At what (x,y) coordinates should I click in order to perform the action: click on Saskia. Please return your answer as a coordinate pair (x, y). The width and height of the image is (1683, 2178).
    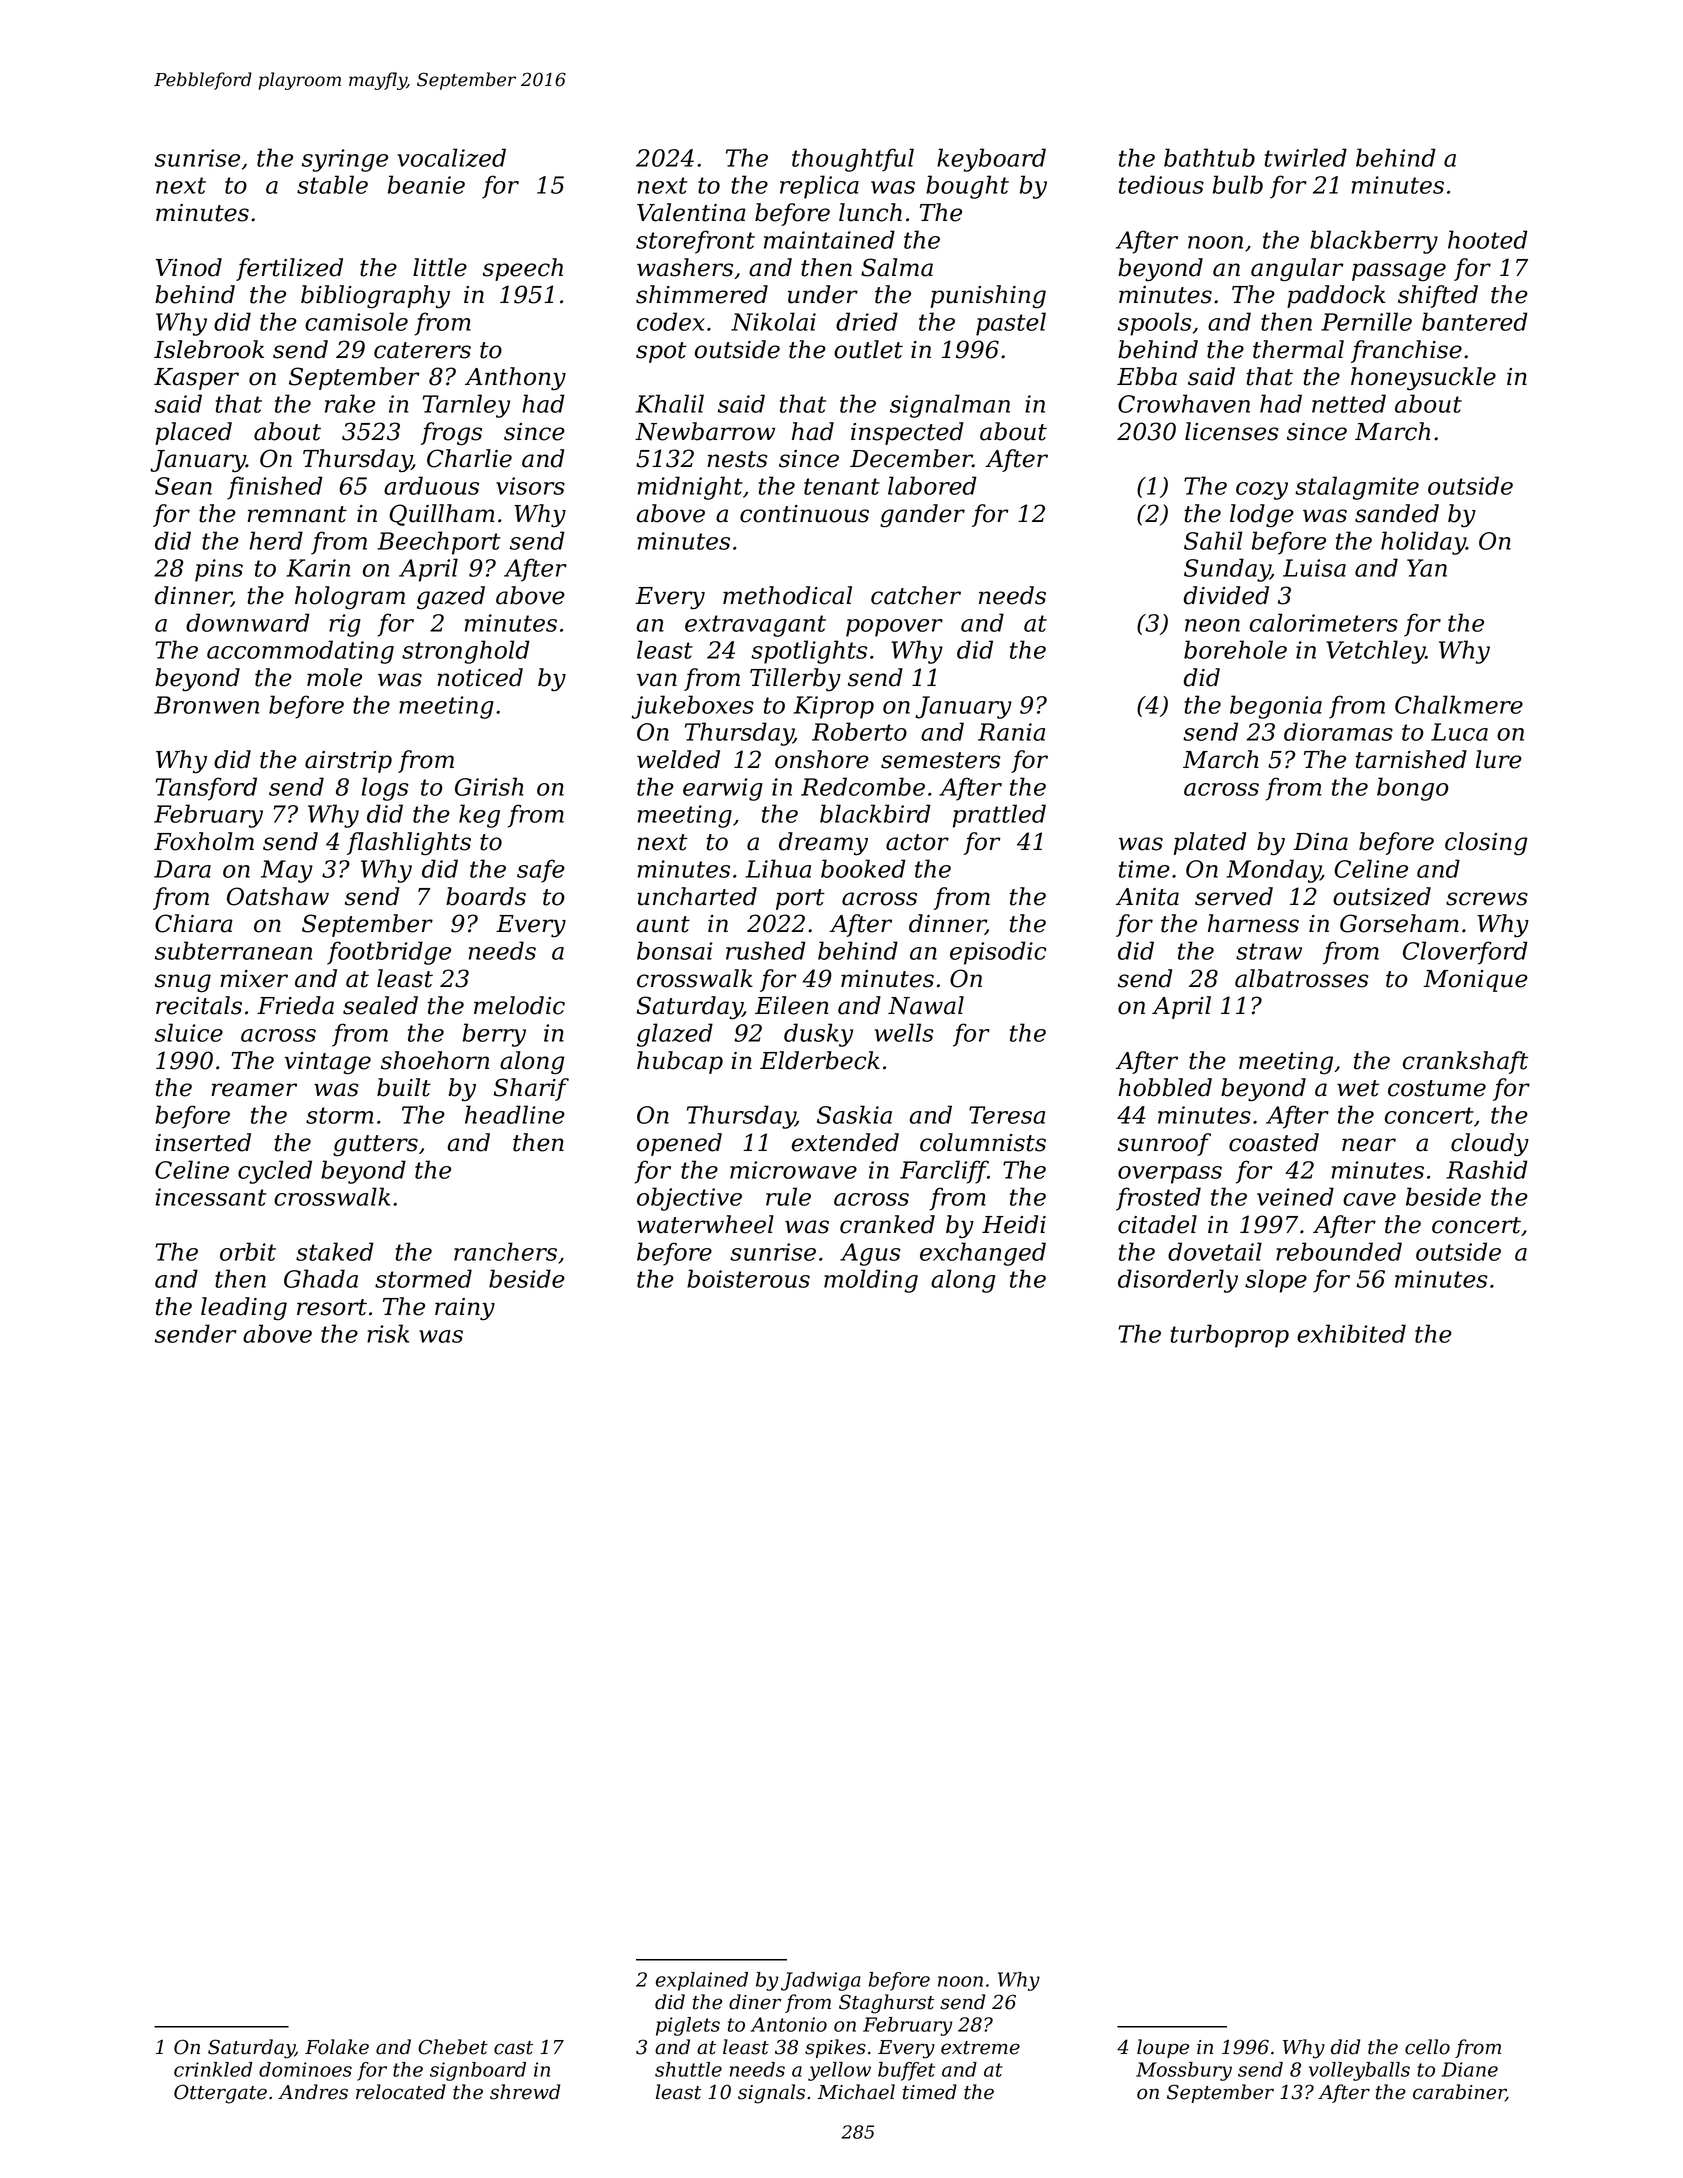
    Looking at the image, I should click on (854, 1114).
